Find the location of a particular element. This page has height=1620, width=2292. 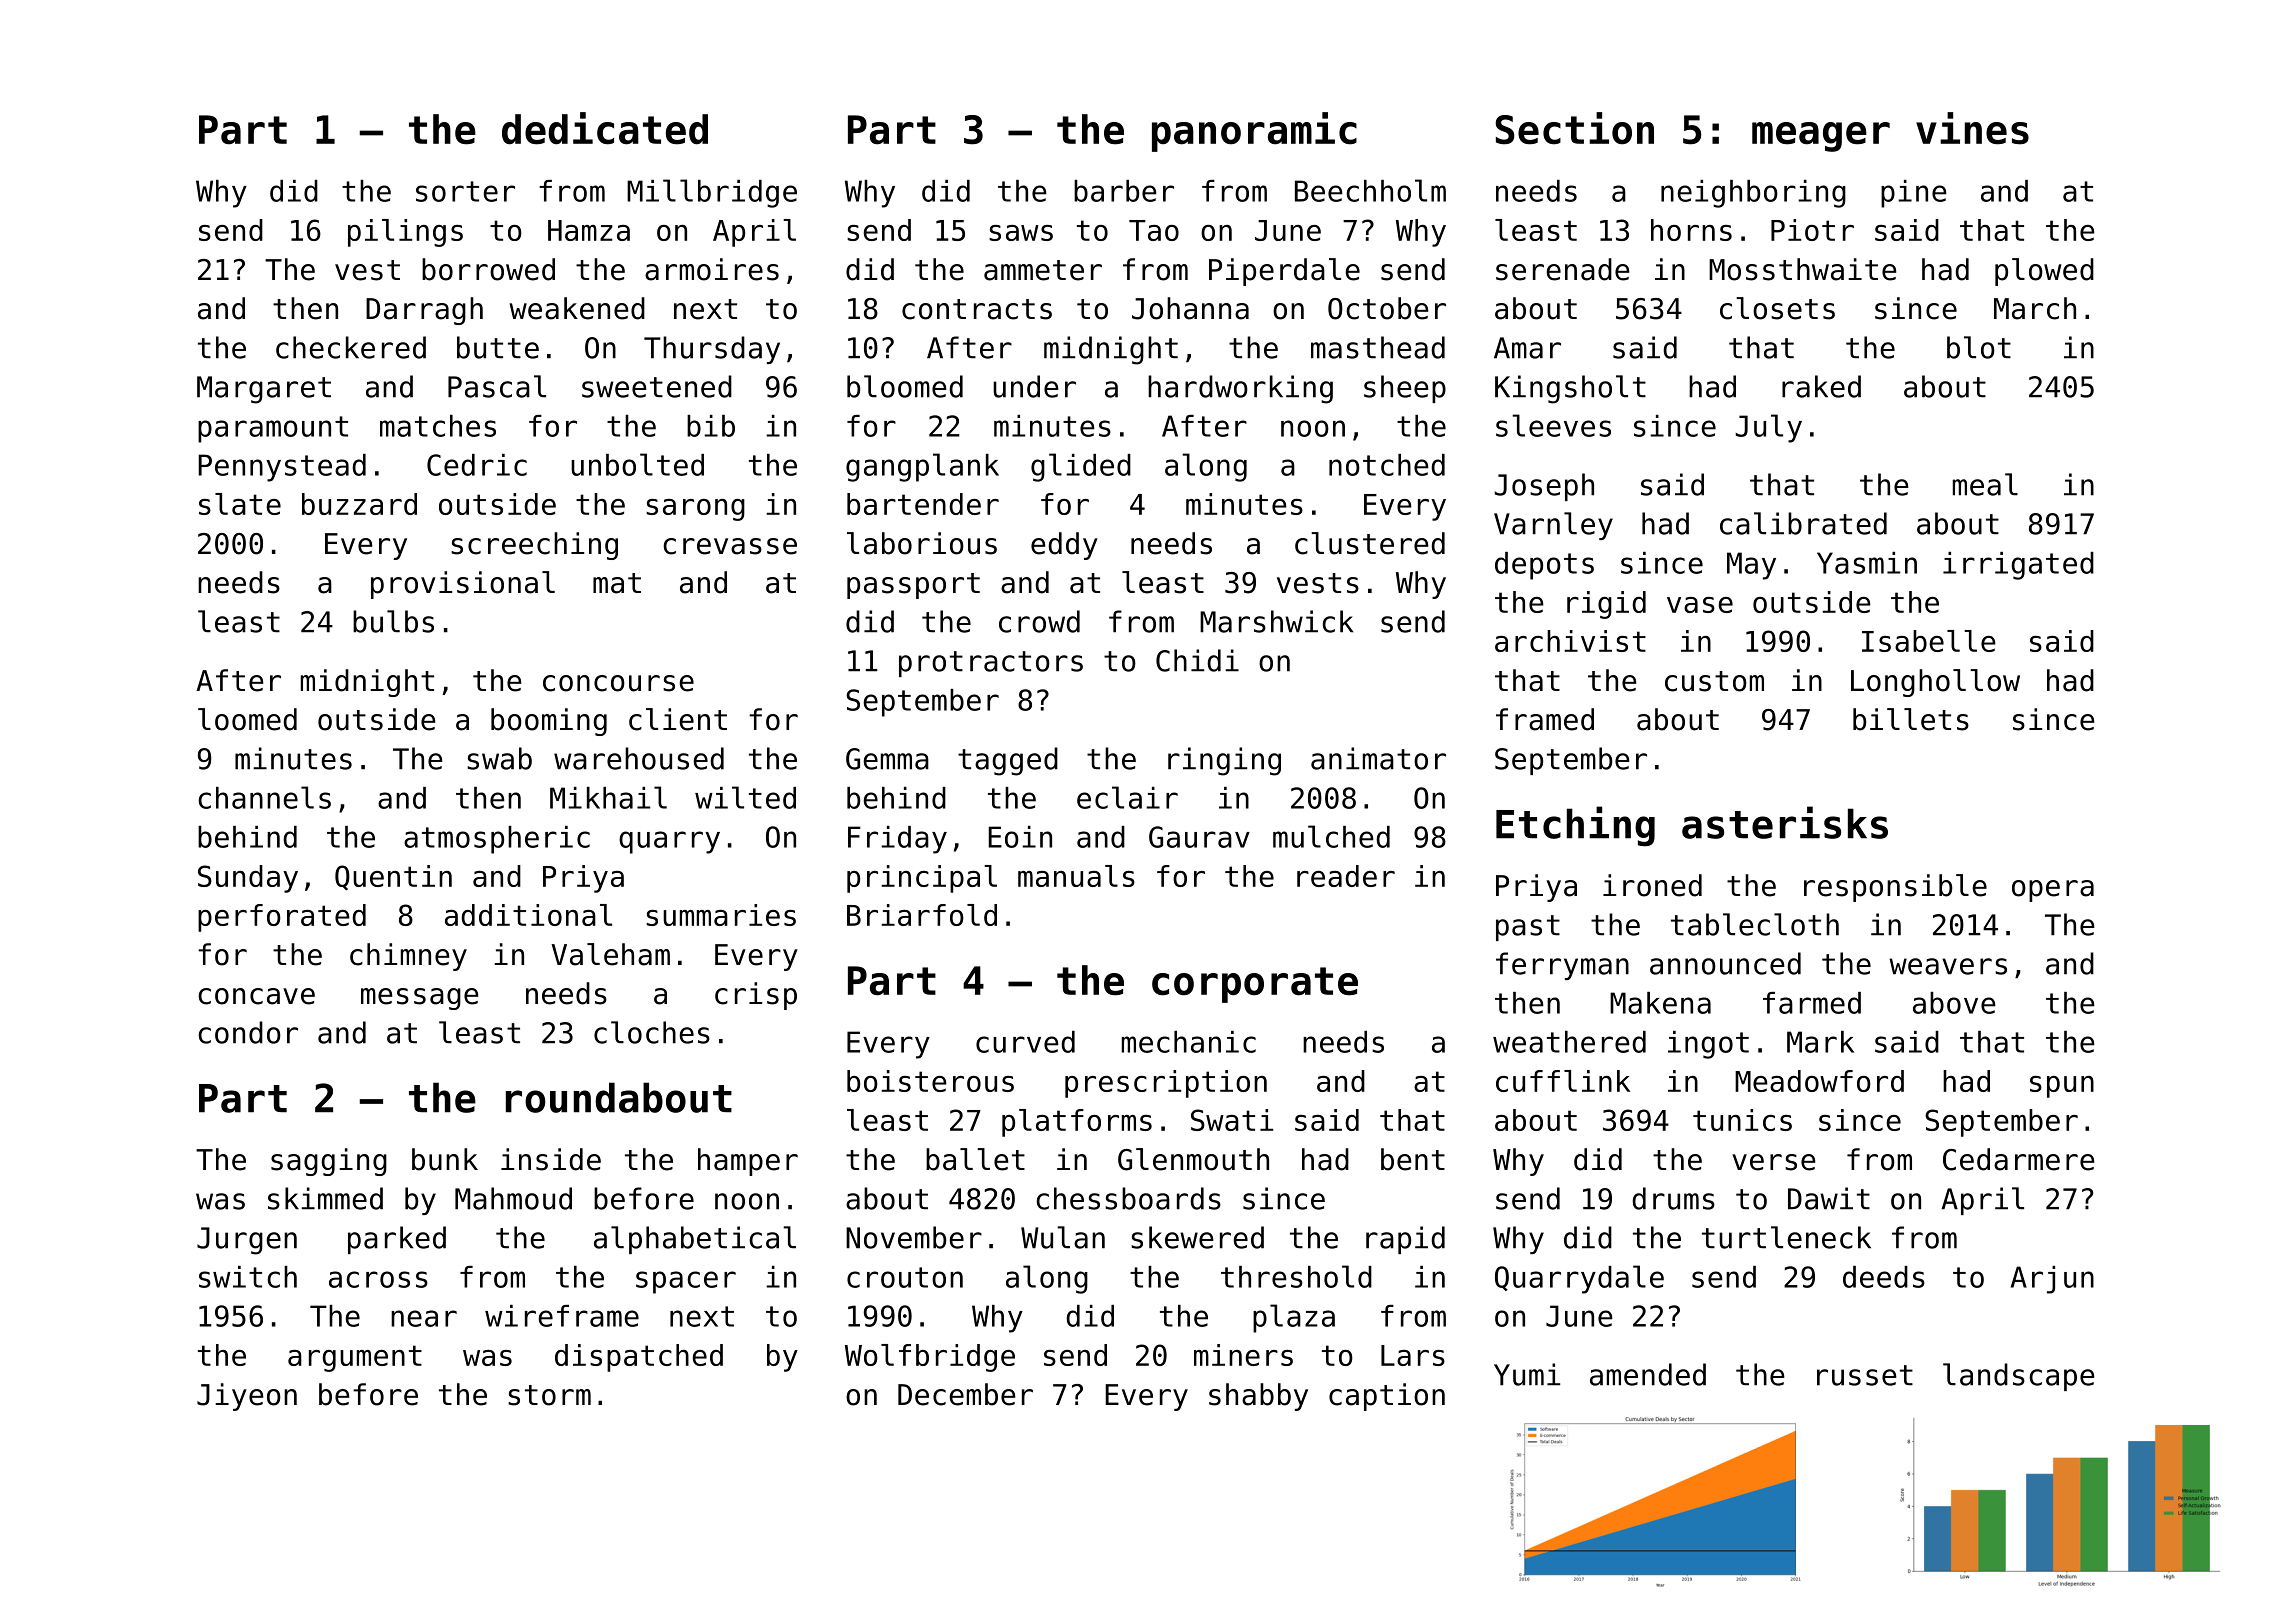

checkered is located at coordinates (351, 347).
